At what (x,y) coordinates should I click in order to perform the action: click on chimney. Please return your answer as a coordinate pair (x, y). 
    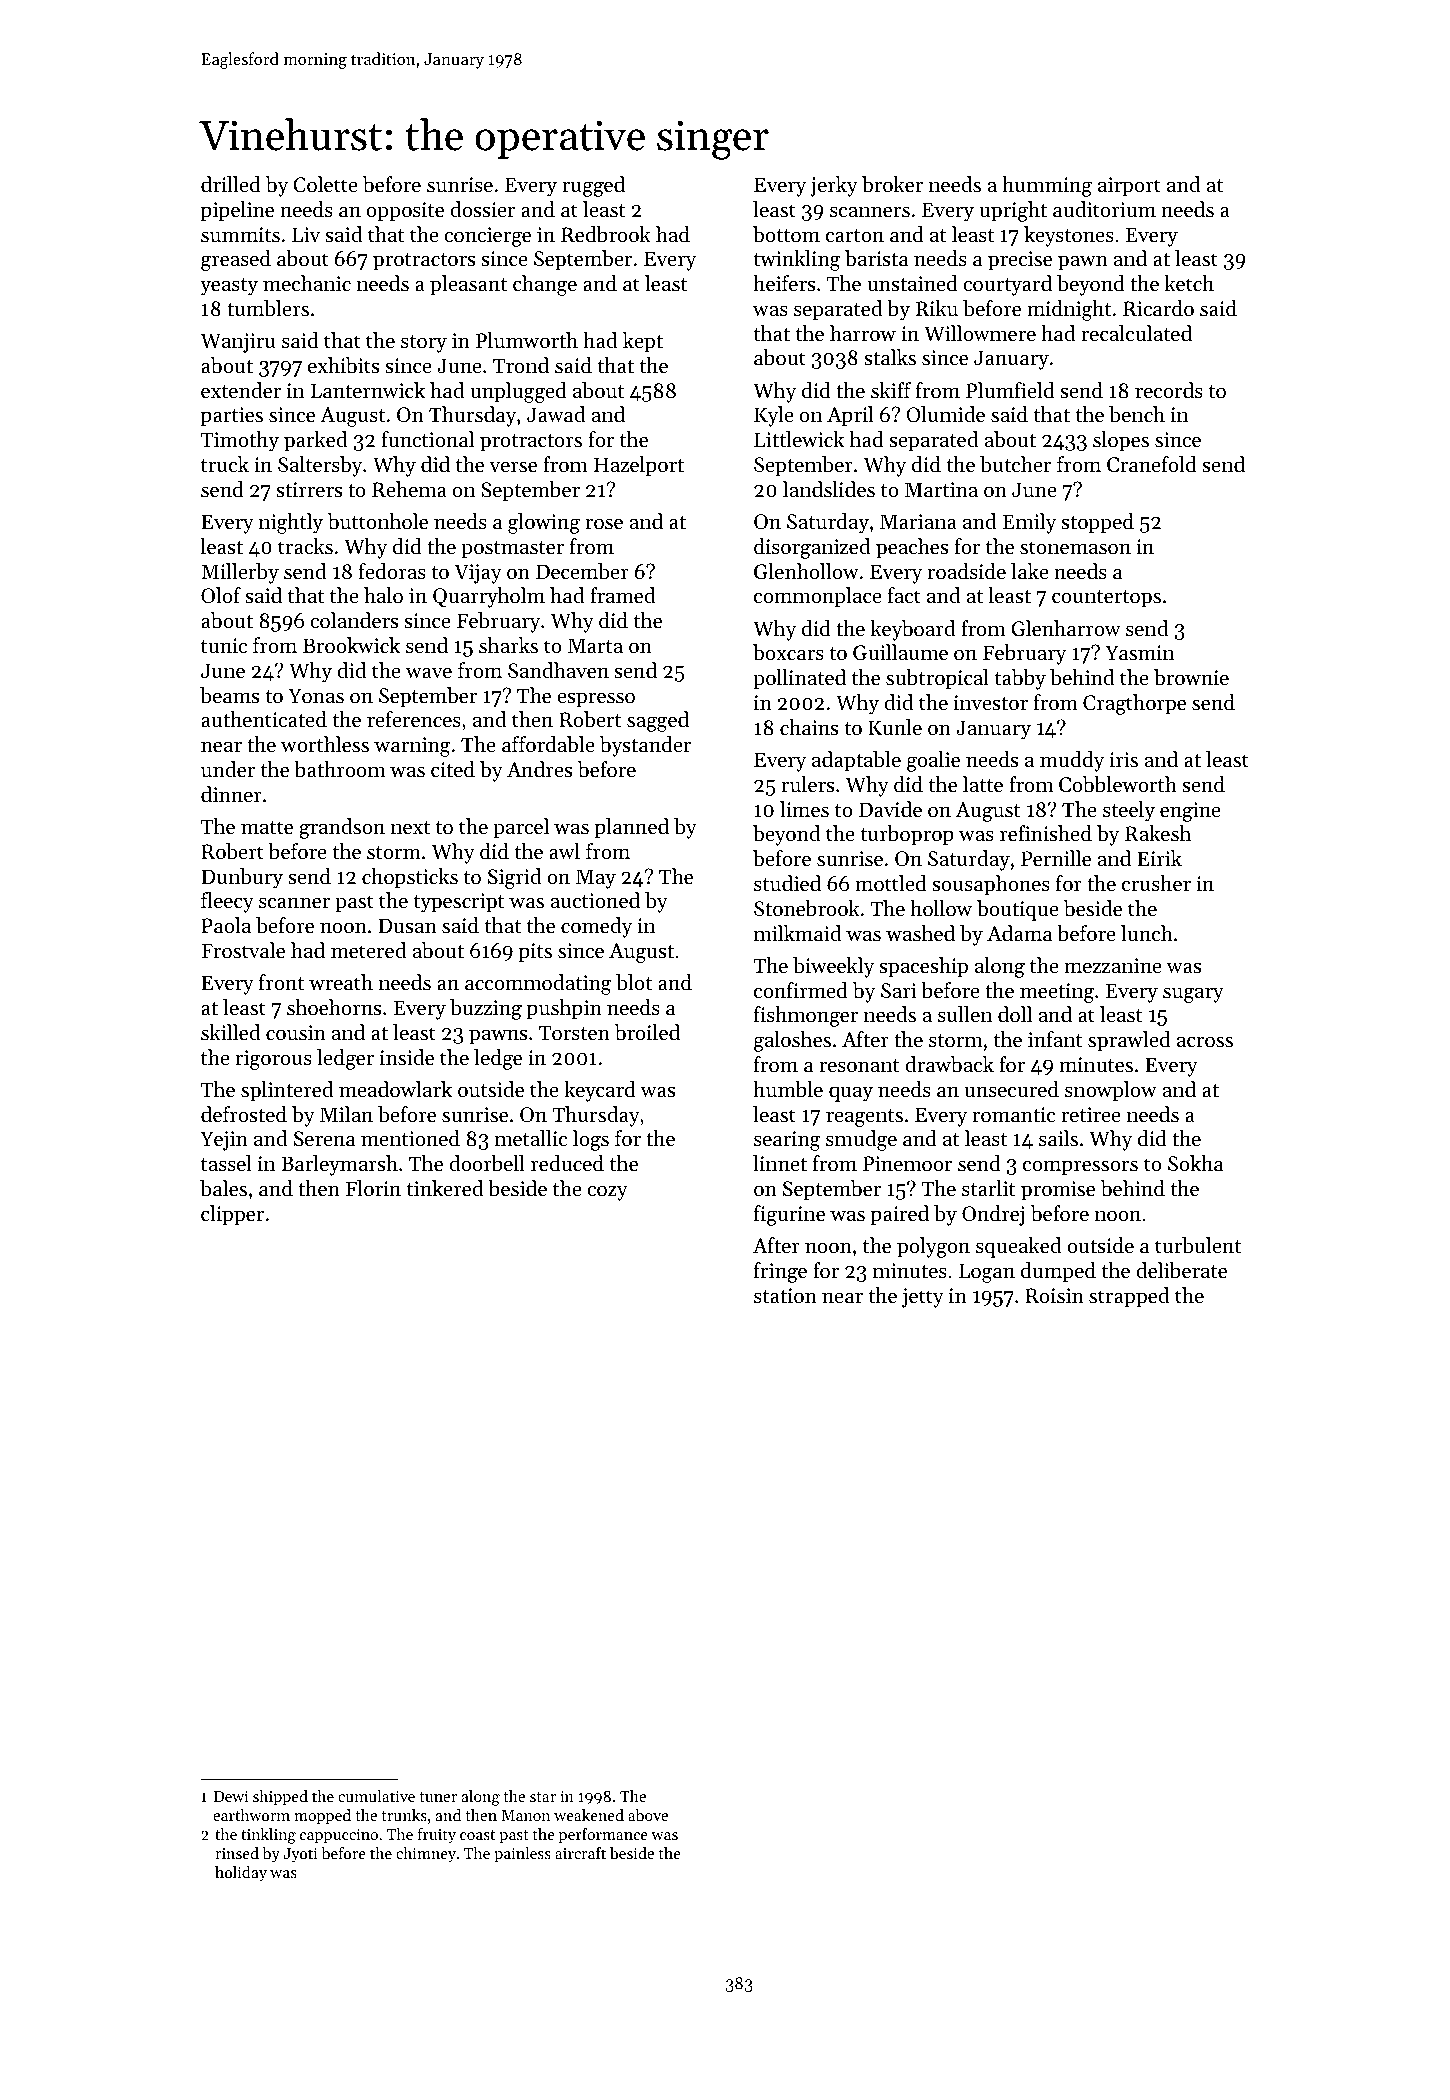
    Looking at the image, I should click on (426, 1855).
